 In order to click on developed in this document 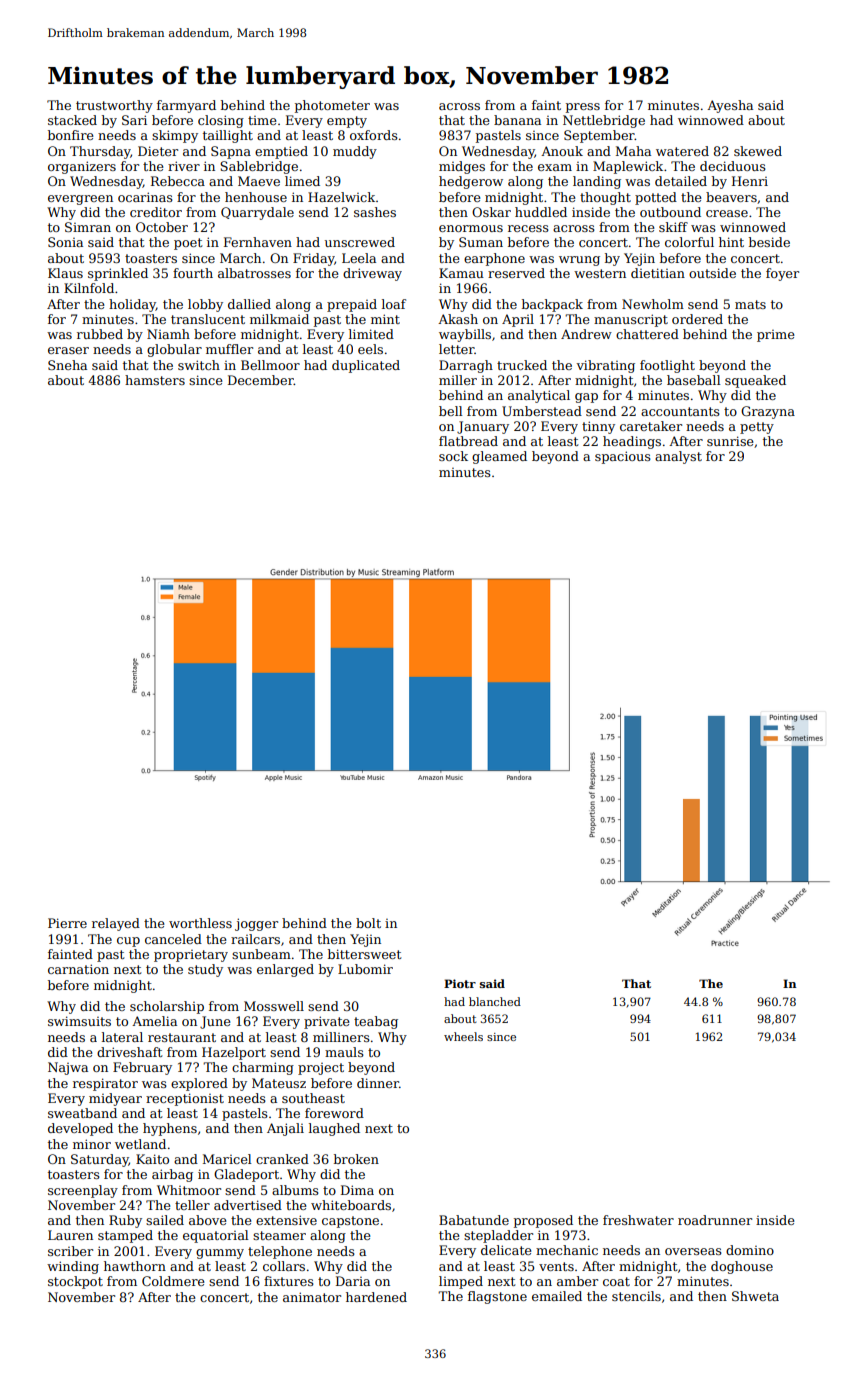, I will do `click(80, 1129)`.
